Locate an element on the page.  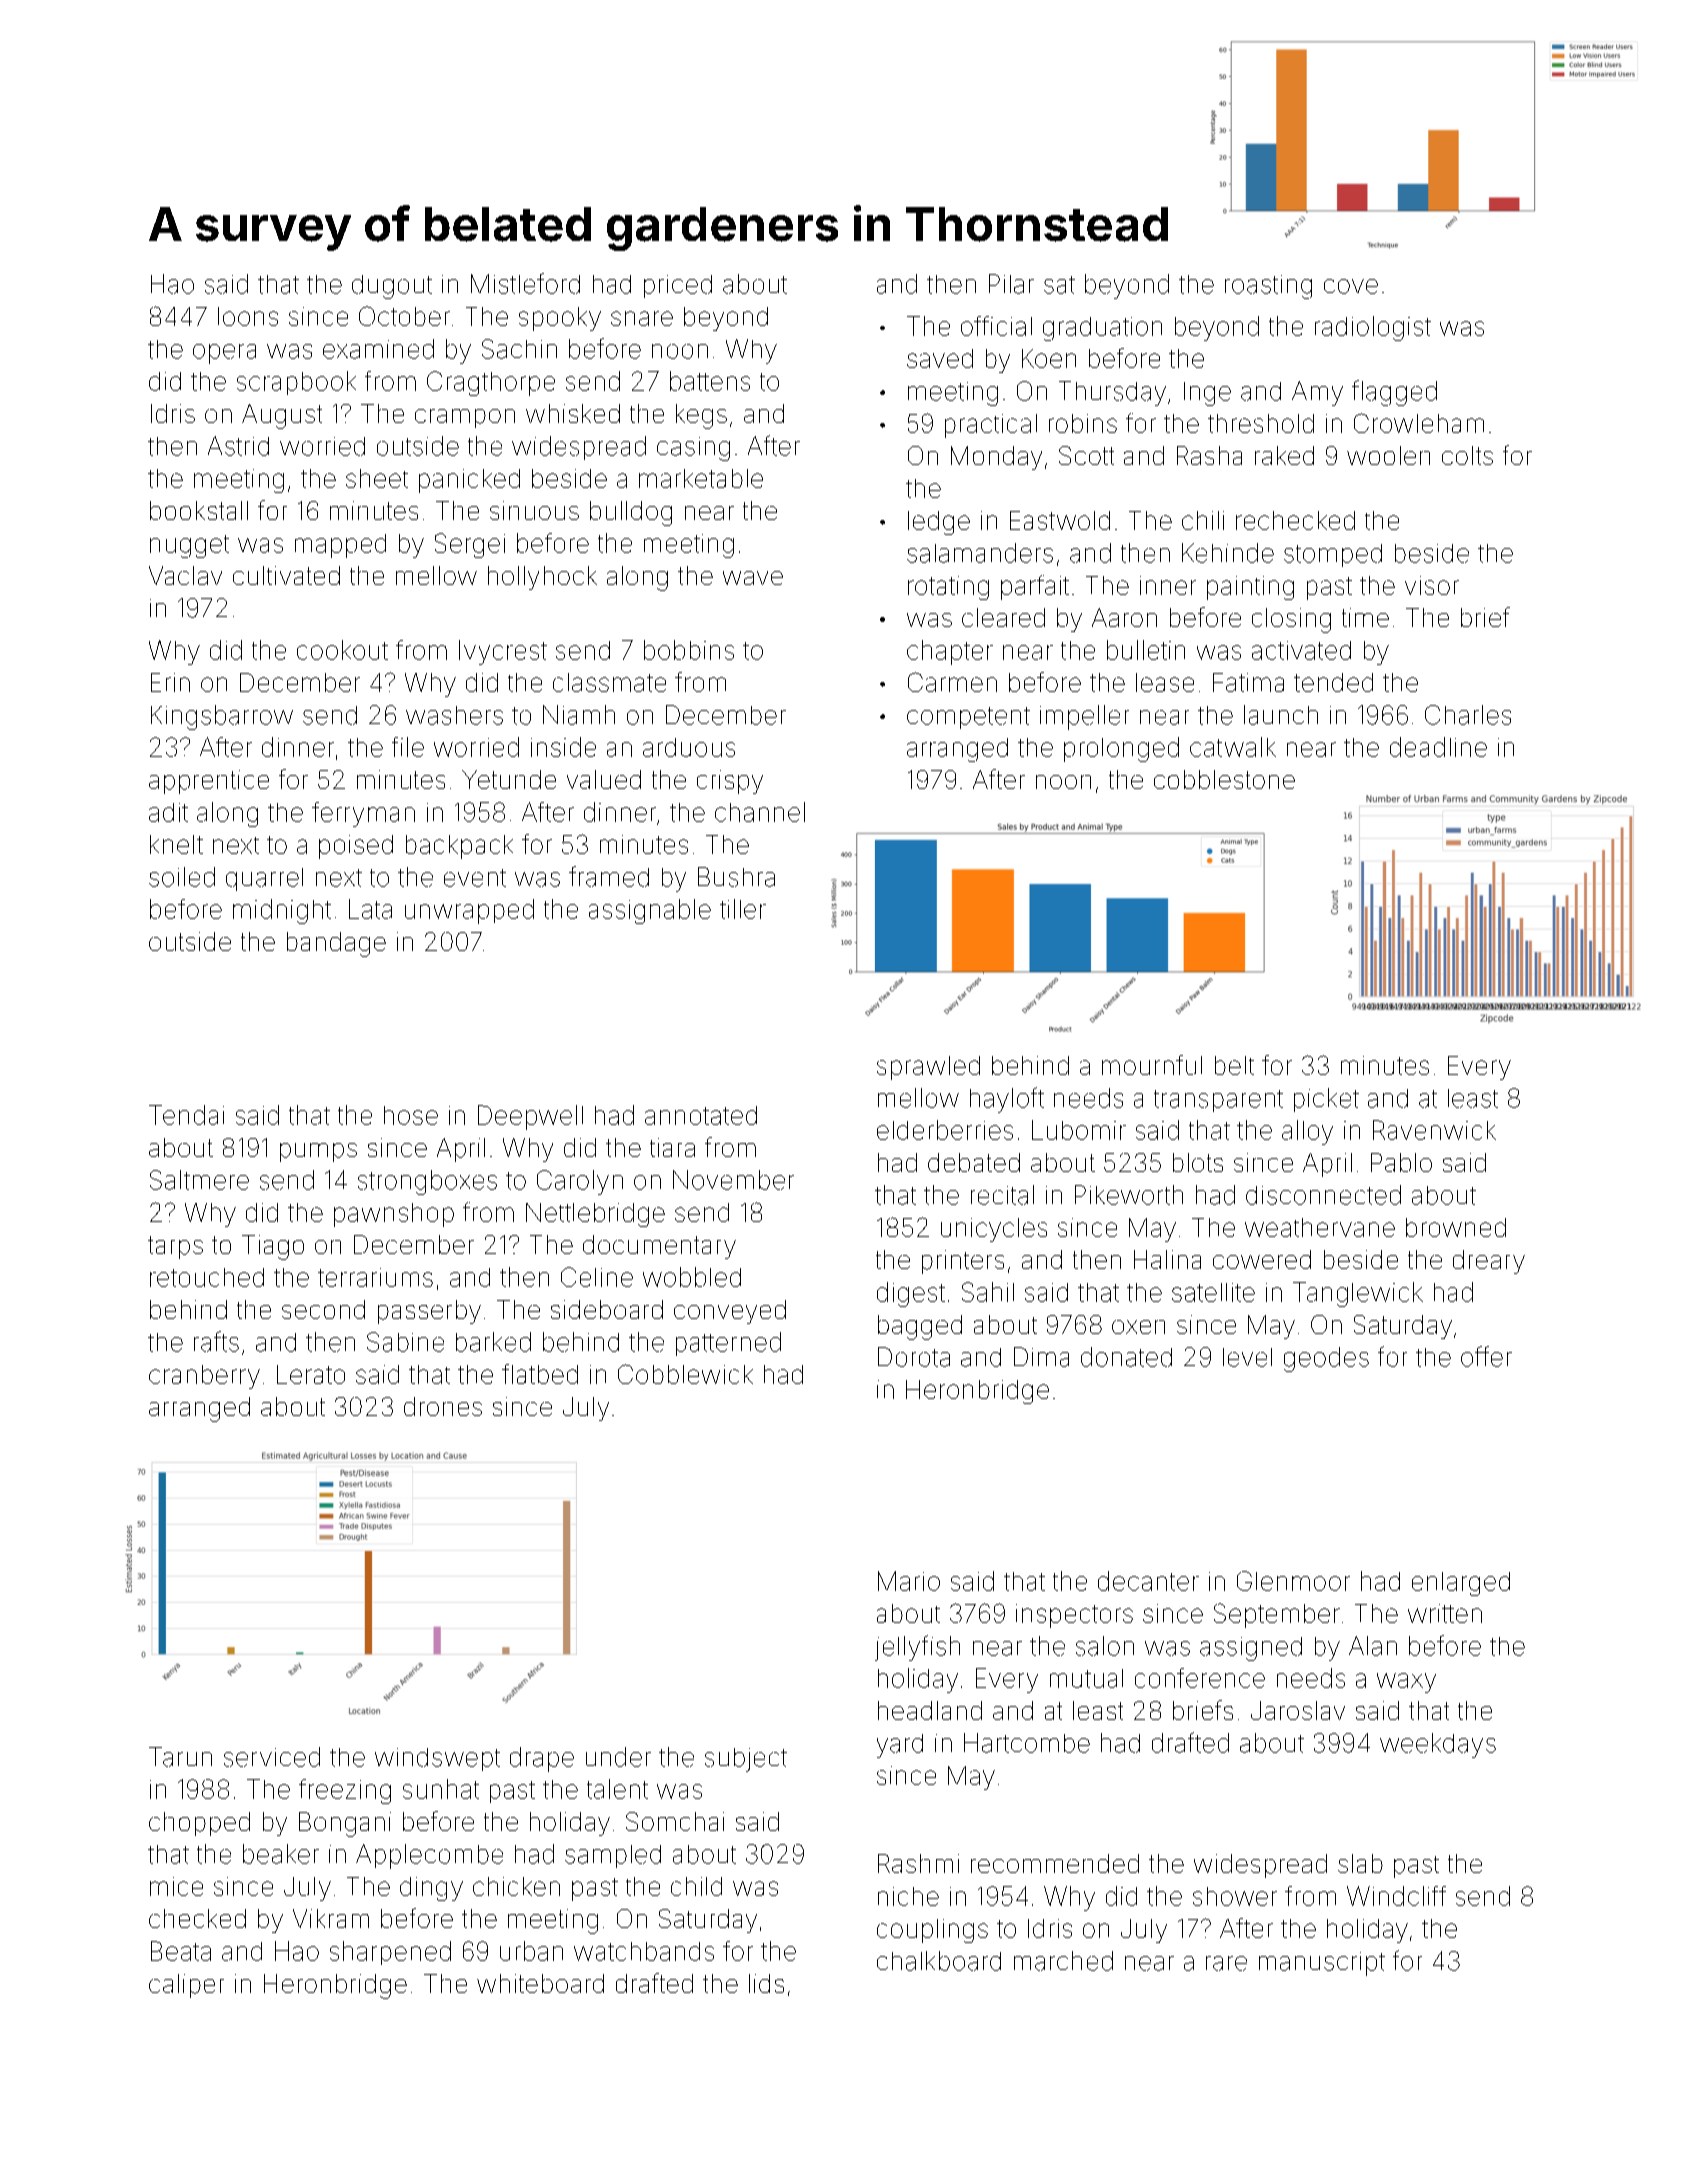
Pilar is located at coordinates (1011, 284).
